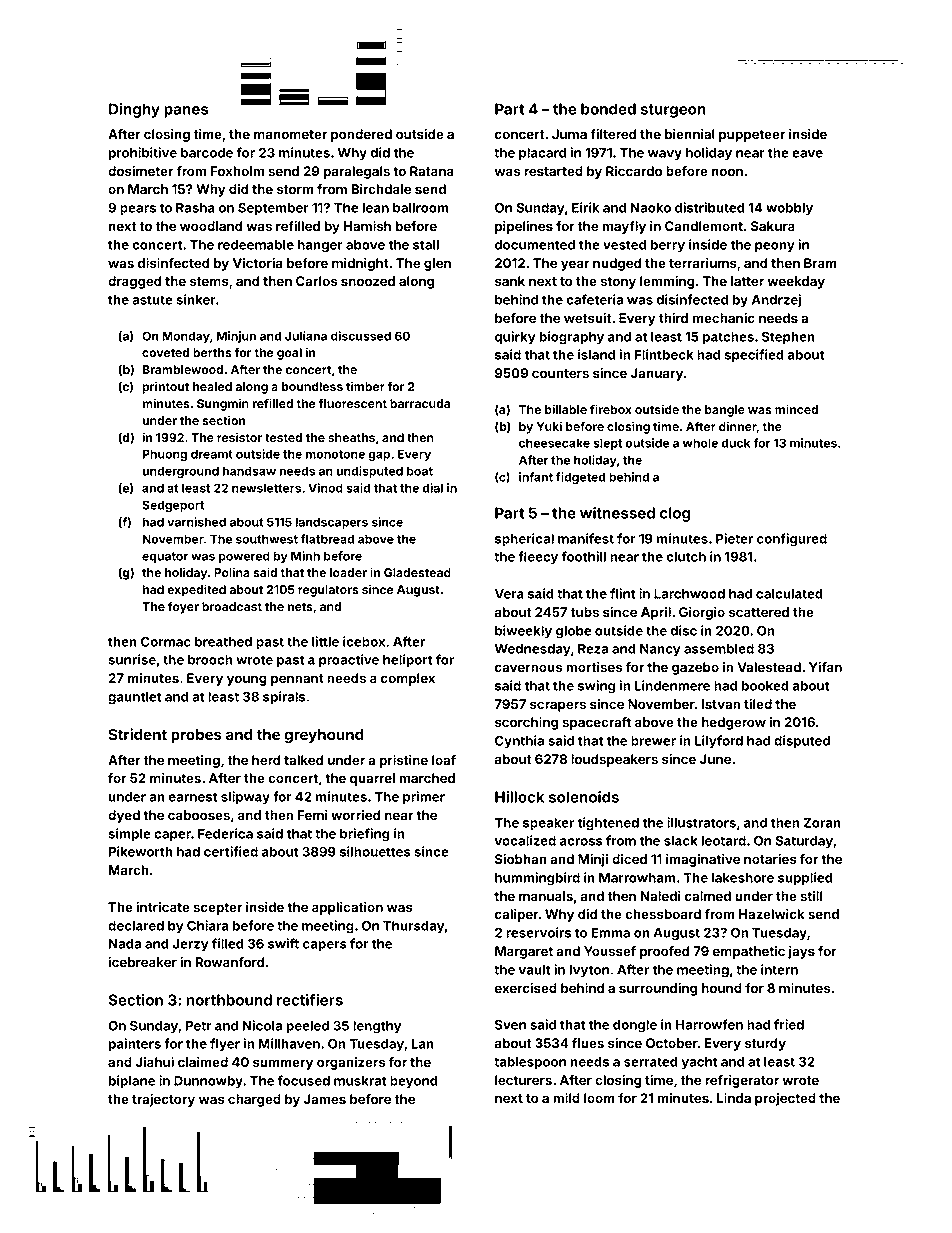 The height and width of the page is (1233, 952). Describe the element at coordinates (608, 109) in the page. I see `bonded` at that location.
